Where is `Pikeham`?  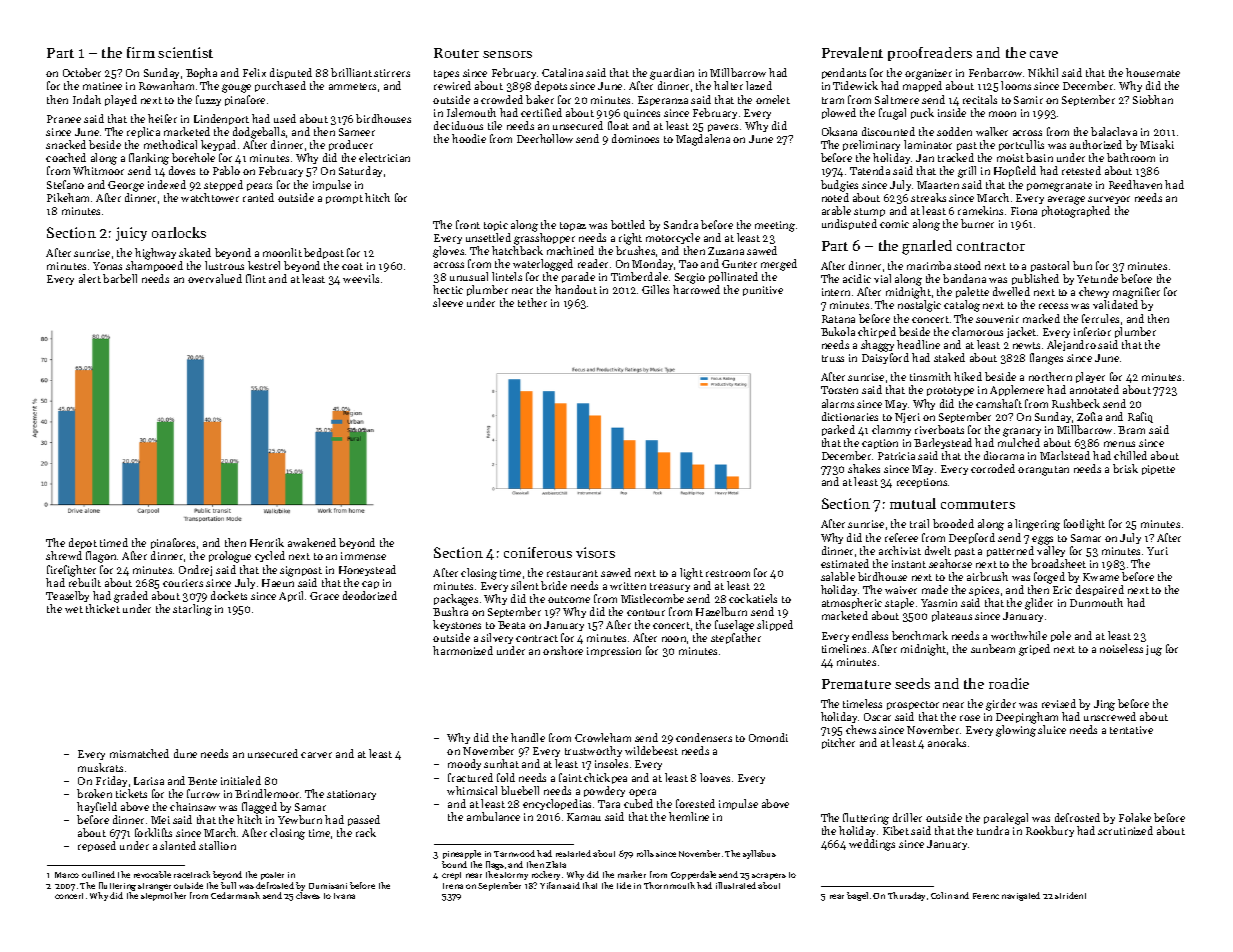
Pikeham is located at coordinates (68, 197).
